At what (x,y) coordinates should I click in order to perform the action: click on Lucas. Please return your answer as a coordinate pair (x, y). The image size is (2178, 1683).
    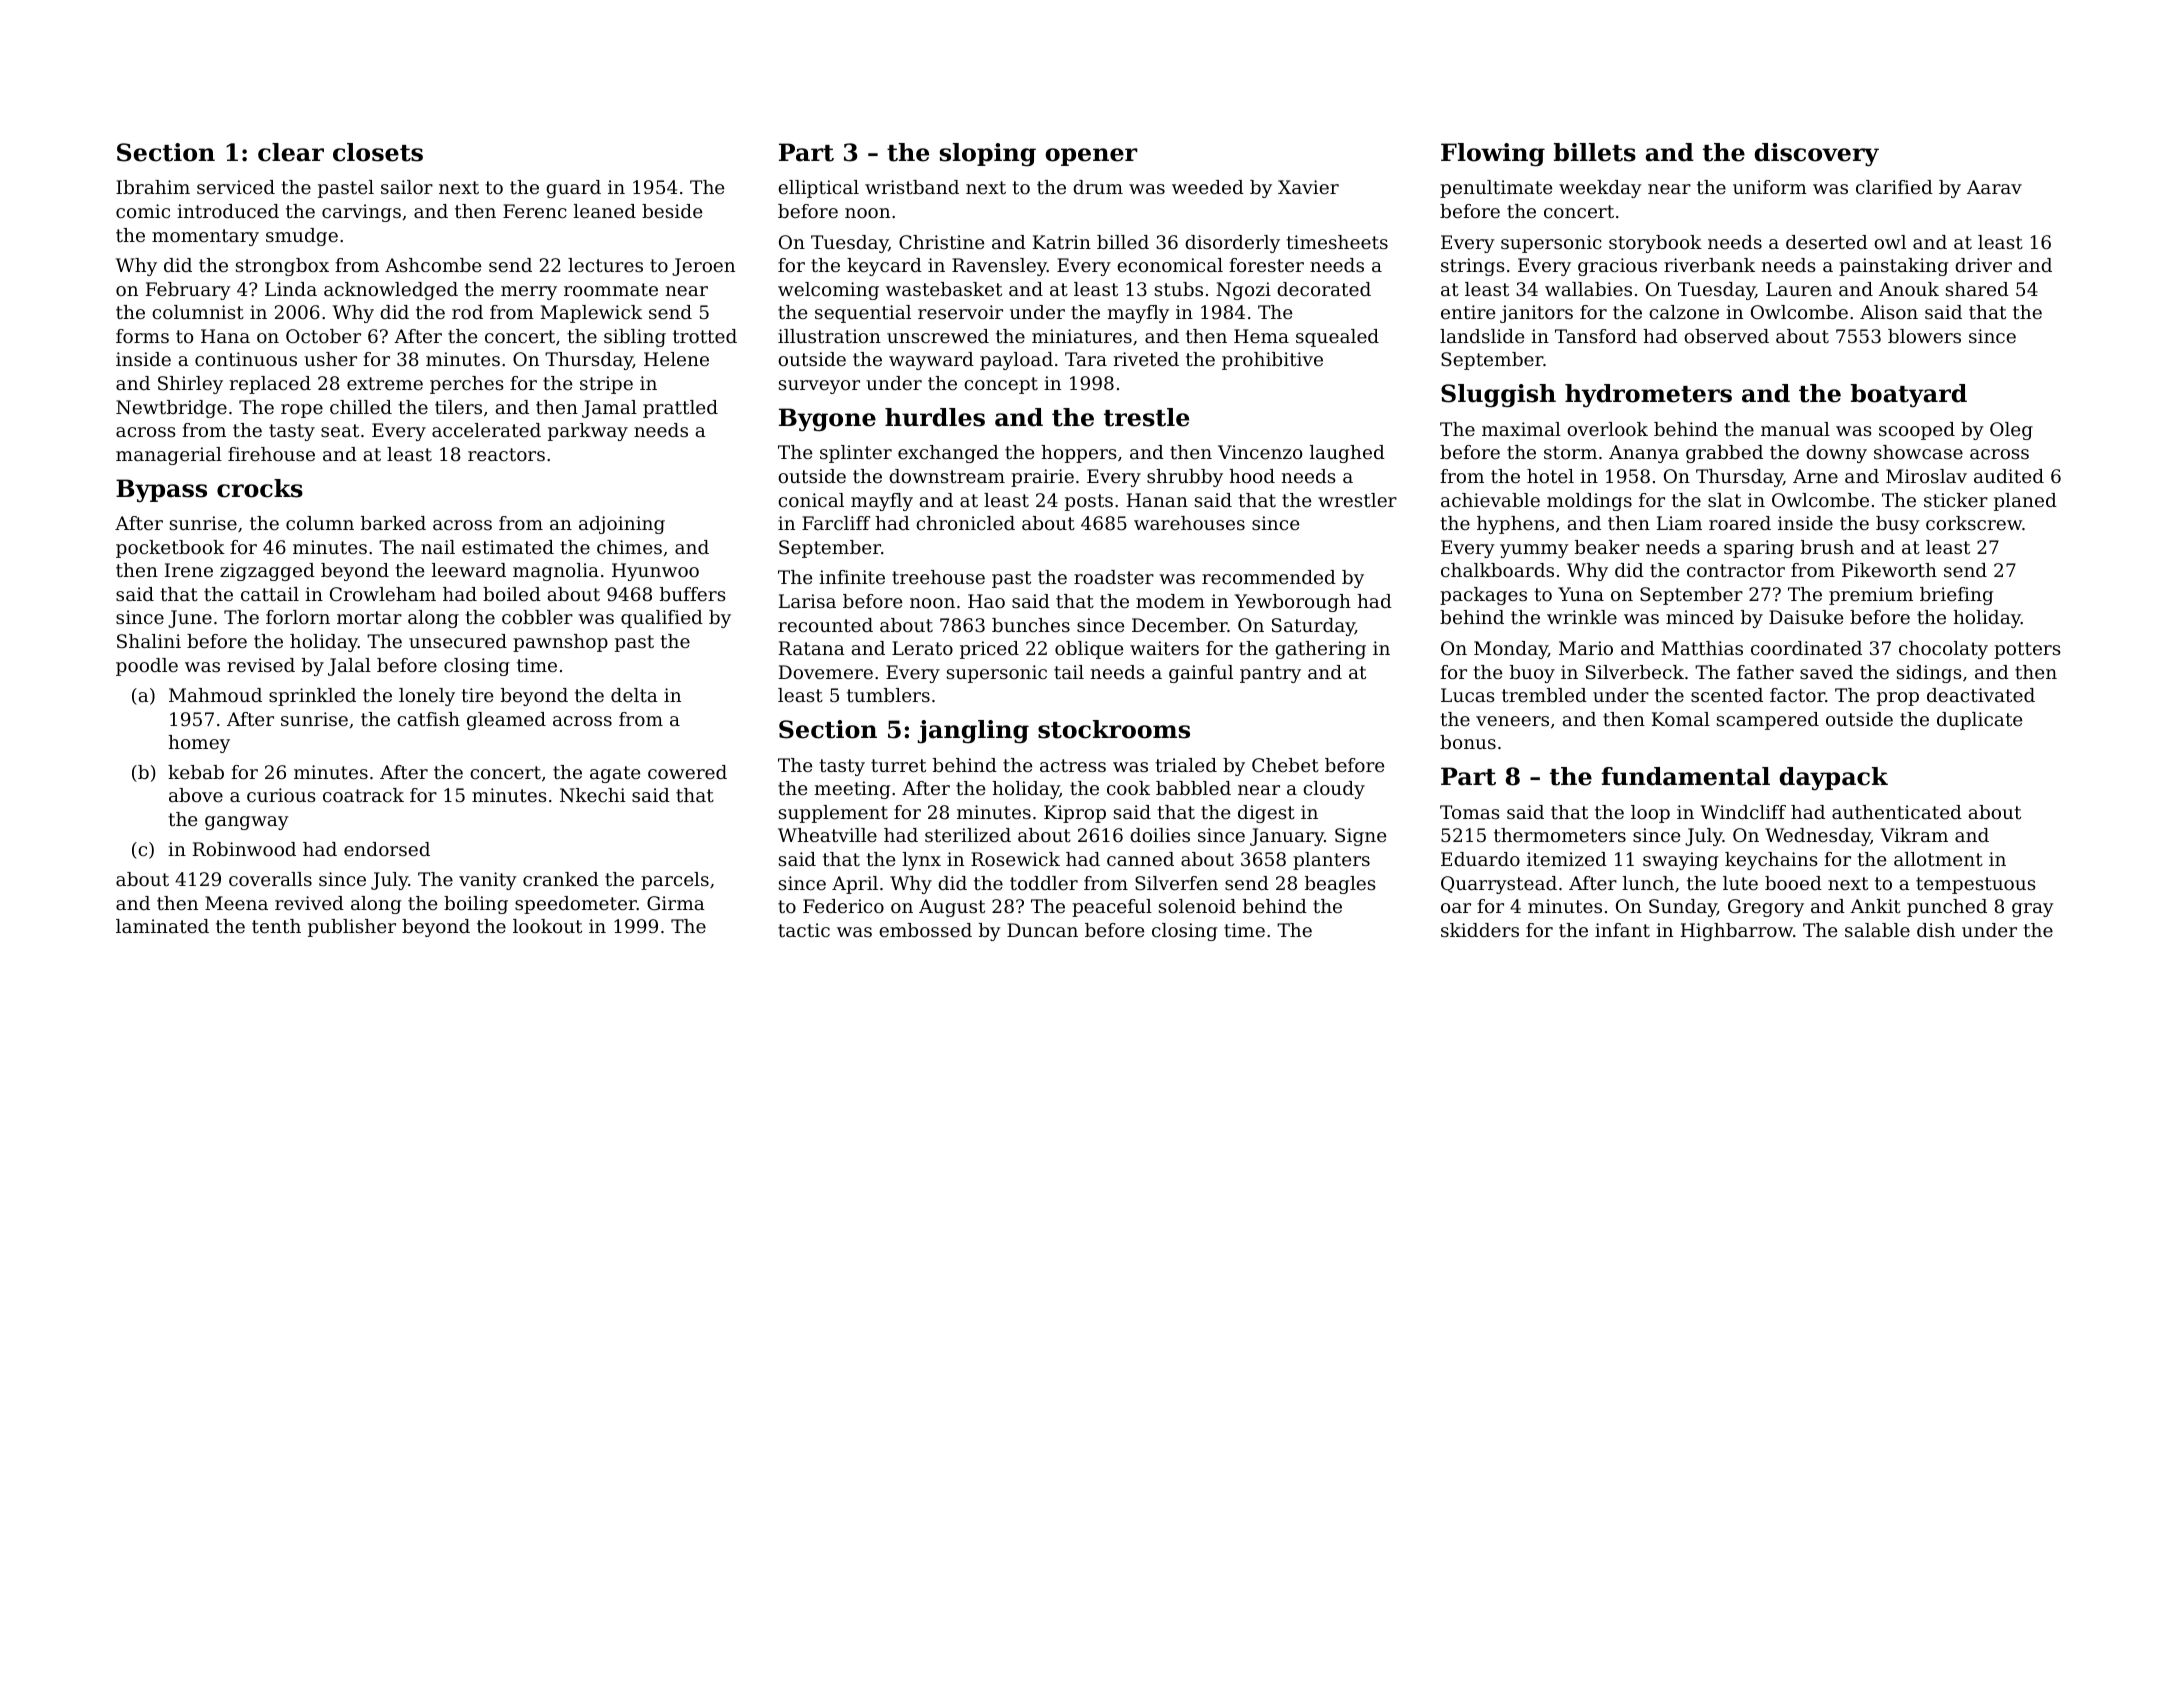
    Looking at the image, I should click on (1468, 695).
